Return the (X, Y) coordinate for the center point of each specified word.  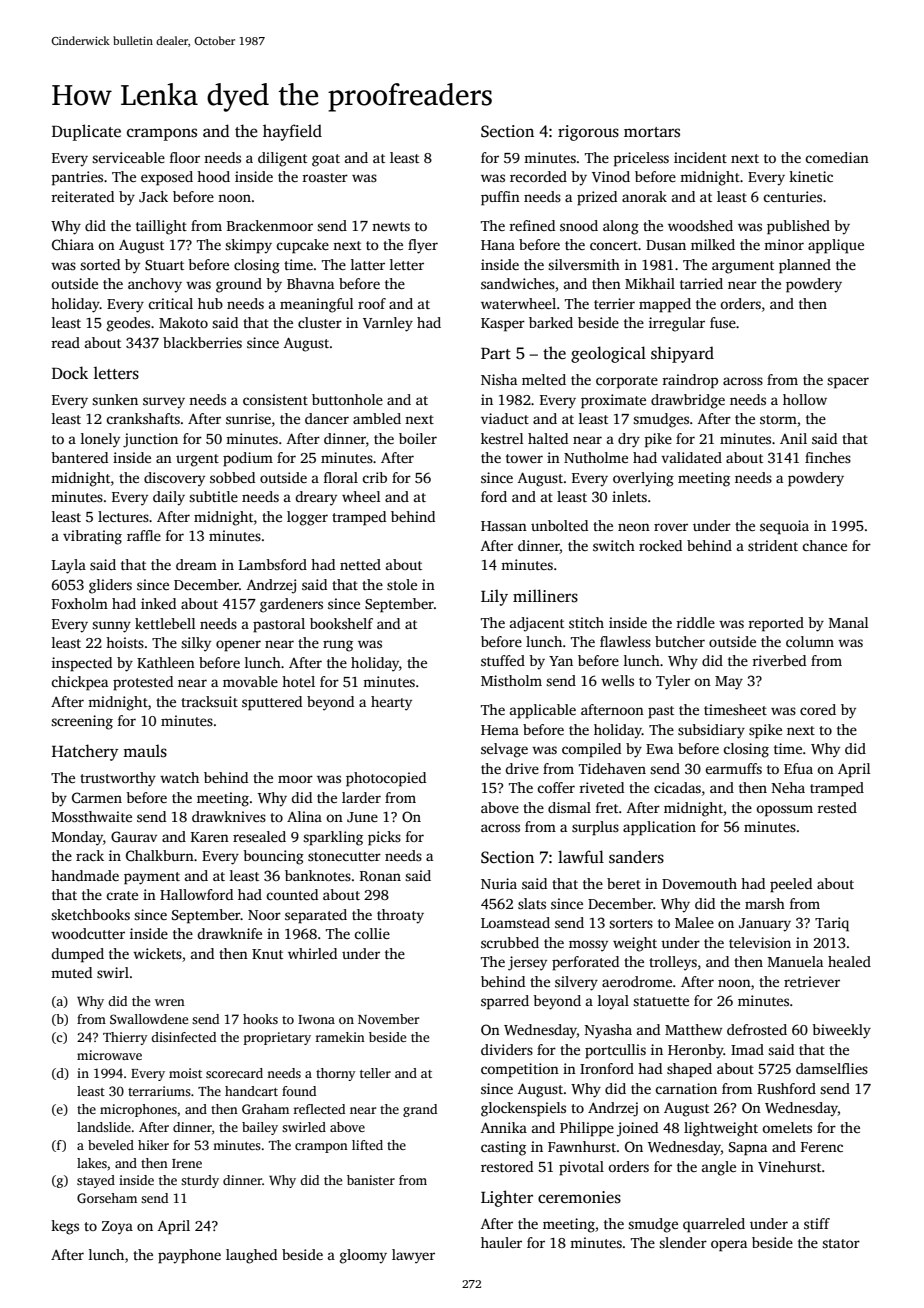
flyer (423, 246)
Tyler (673, 682)
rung (338, 646)
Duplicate (86, 132)
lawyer (413, 1256)
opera (729, 1246)
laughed (251, 1256)
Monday (77, 838)
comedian (837, 157)
